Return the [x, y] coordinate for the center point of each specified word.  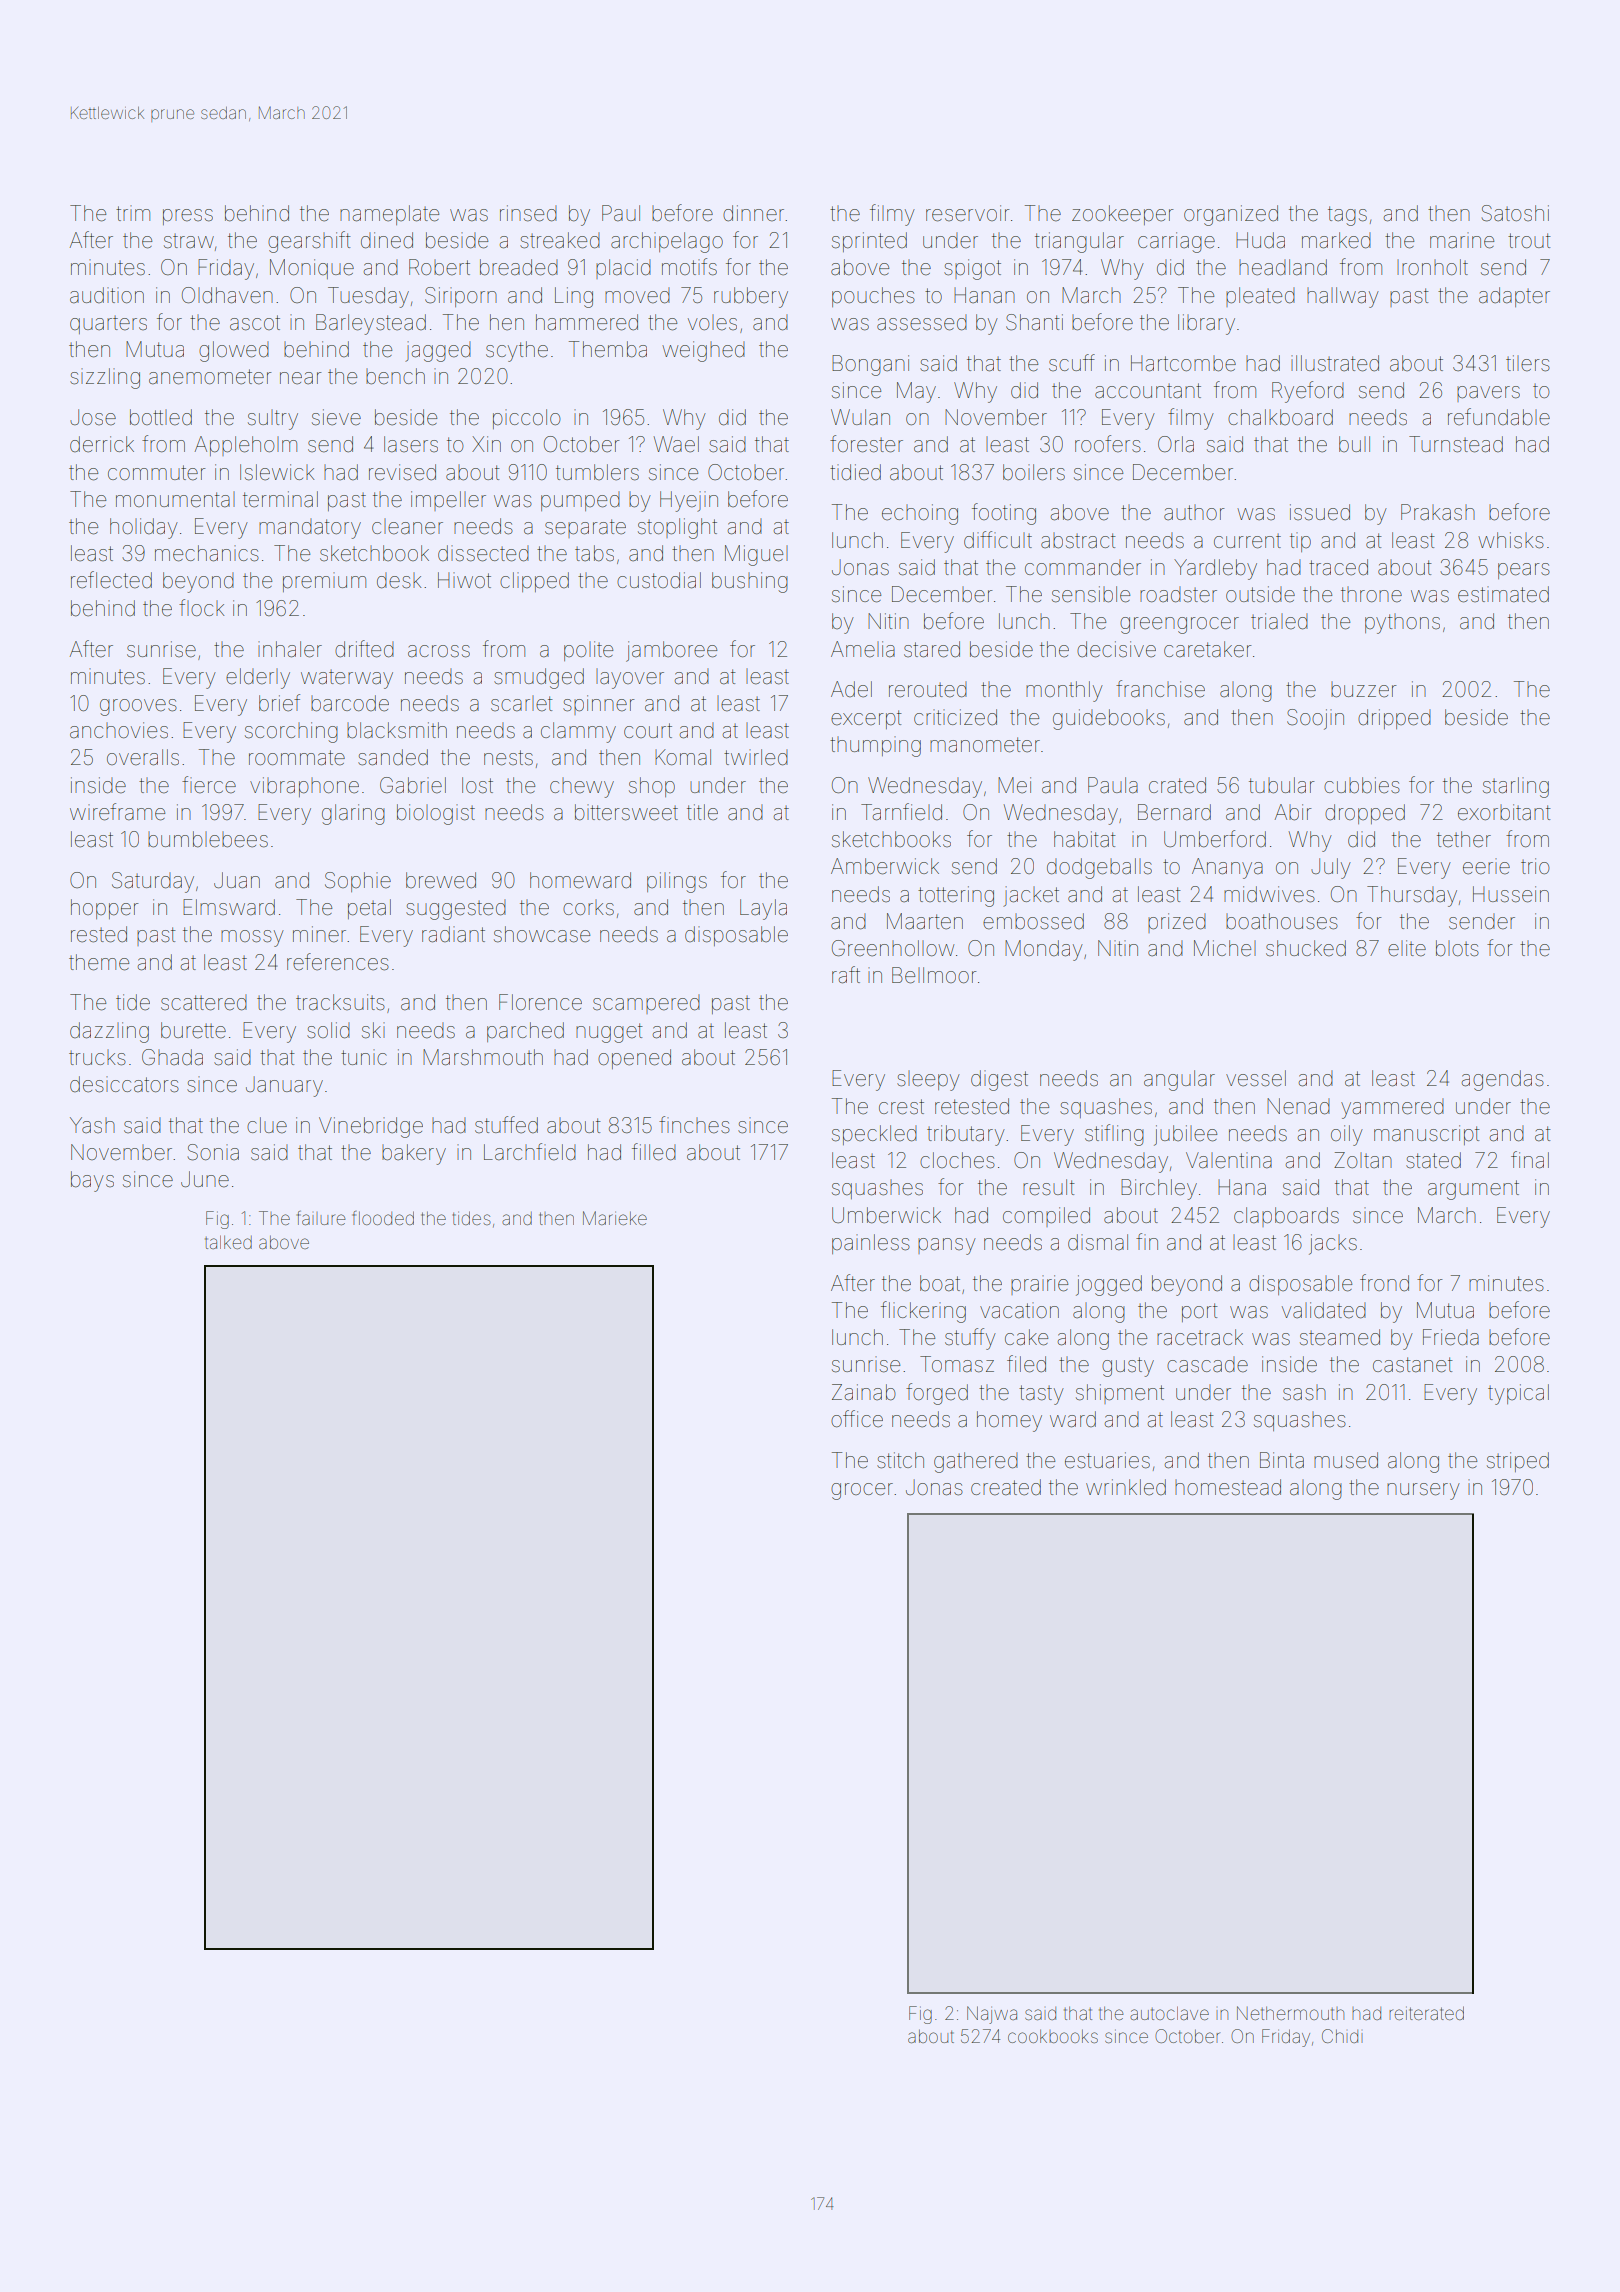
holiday [143, 528]
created [1006, 1487]
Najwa [992, 2015]
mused [1346, 1460]
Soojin [1315, 719]
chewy [582, 788]
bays [92, 1181]
